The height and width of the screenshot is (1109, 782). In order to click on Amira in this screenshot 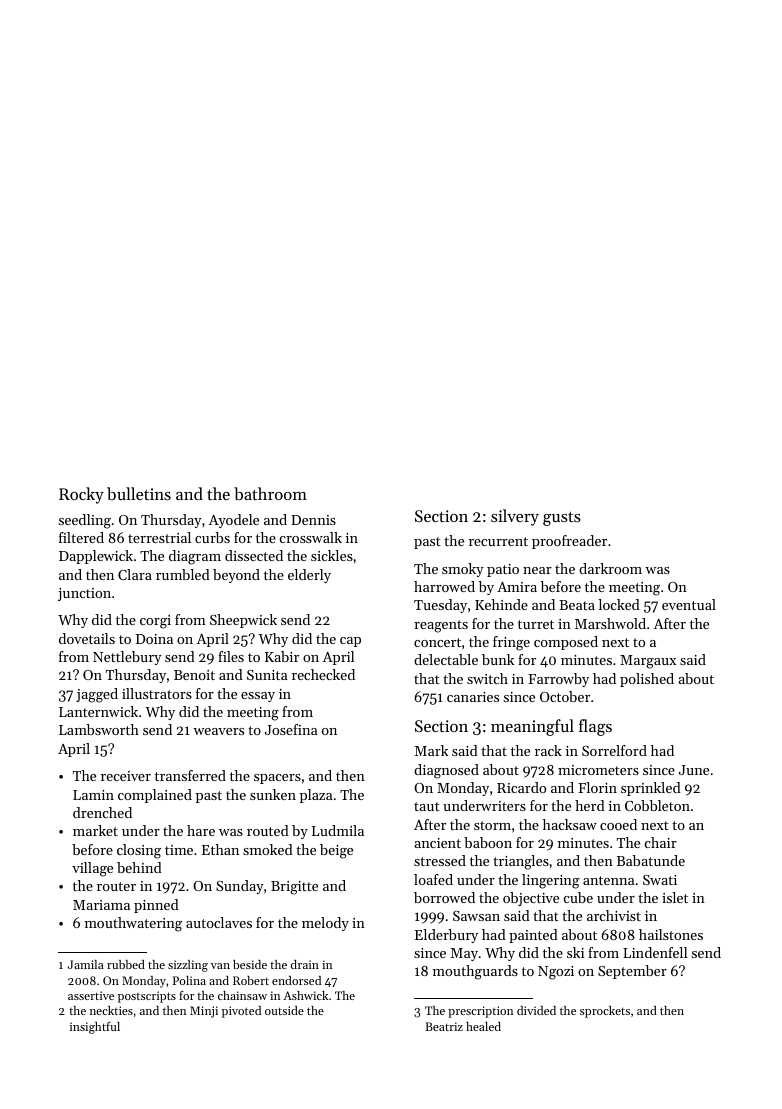, I will do `click(517, 587)`.
